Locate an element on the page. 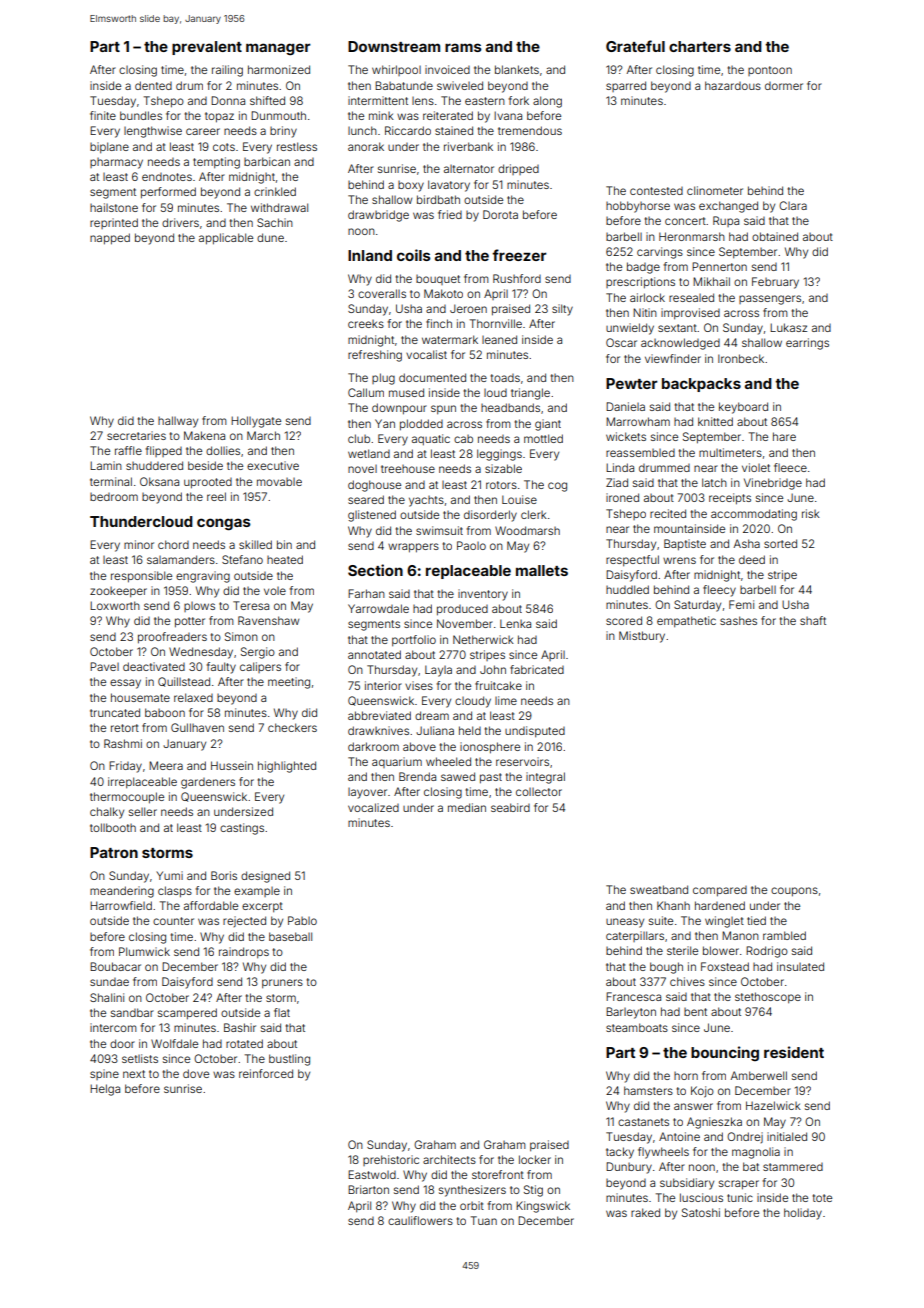 This document has width=924, height=1308. counter is located at coordinates (173, 921).
